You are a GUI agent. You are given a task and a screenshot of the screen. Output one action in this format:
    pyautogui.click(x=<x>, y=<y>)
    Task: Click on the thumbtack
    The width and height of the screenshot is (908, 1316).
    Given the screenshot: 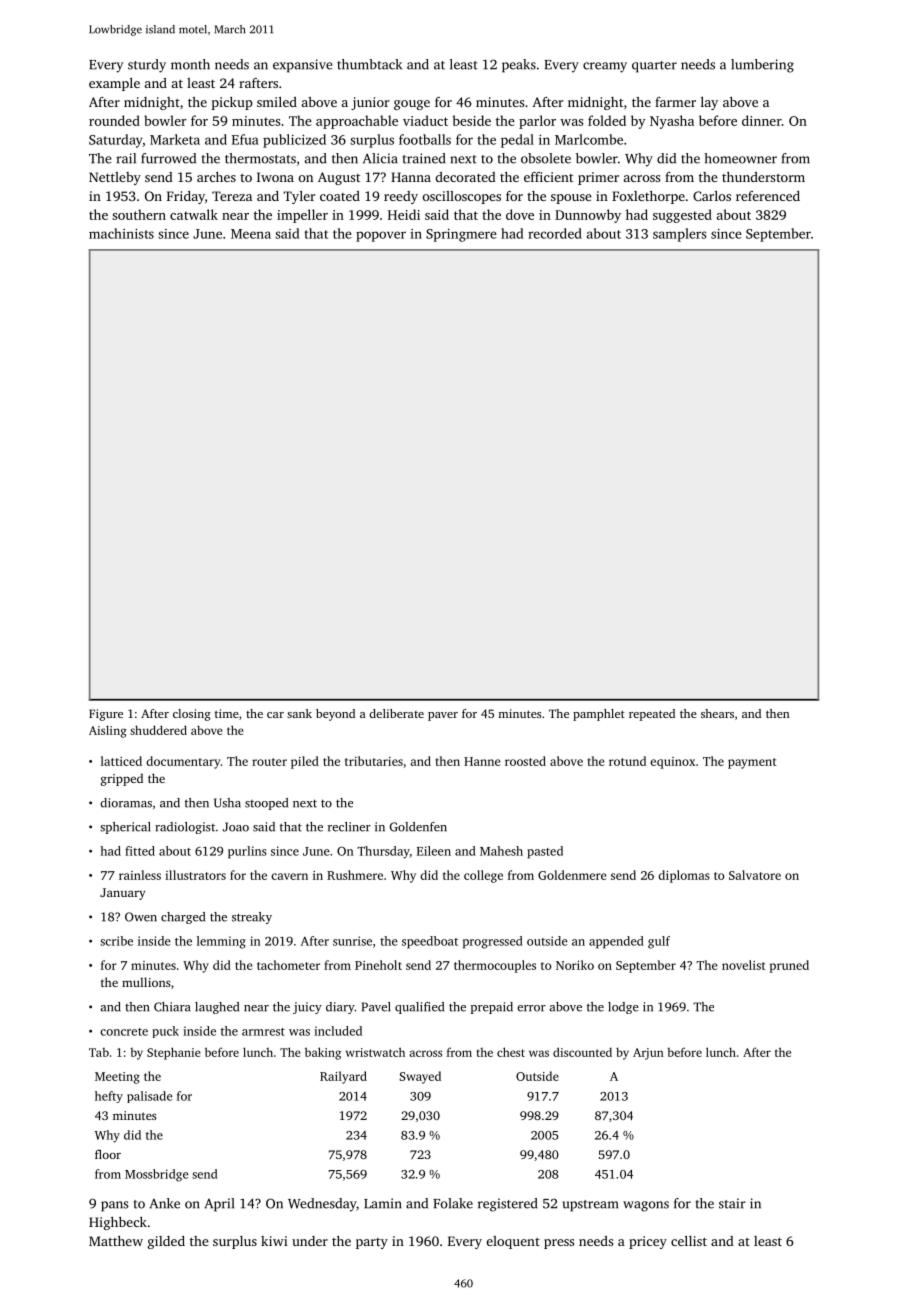 What is the action you would take?
    pyautogui.click(x=369, y=64)
